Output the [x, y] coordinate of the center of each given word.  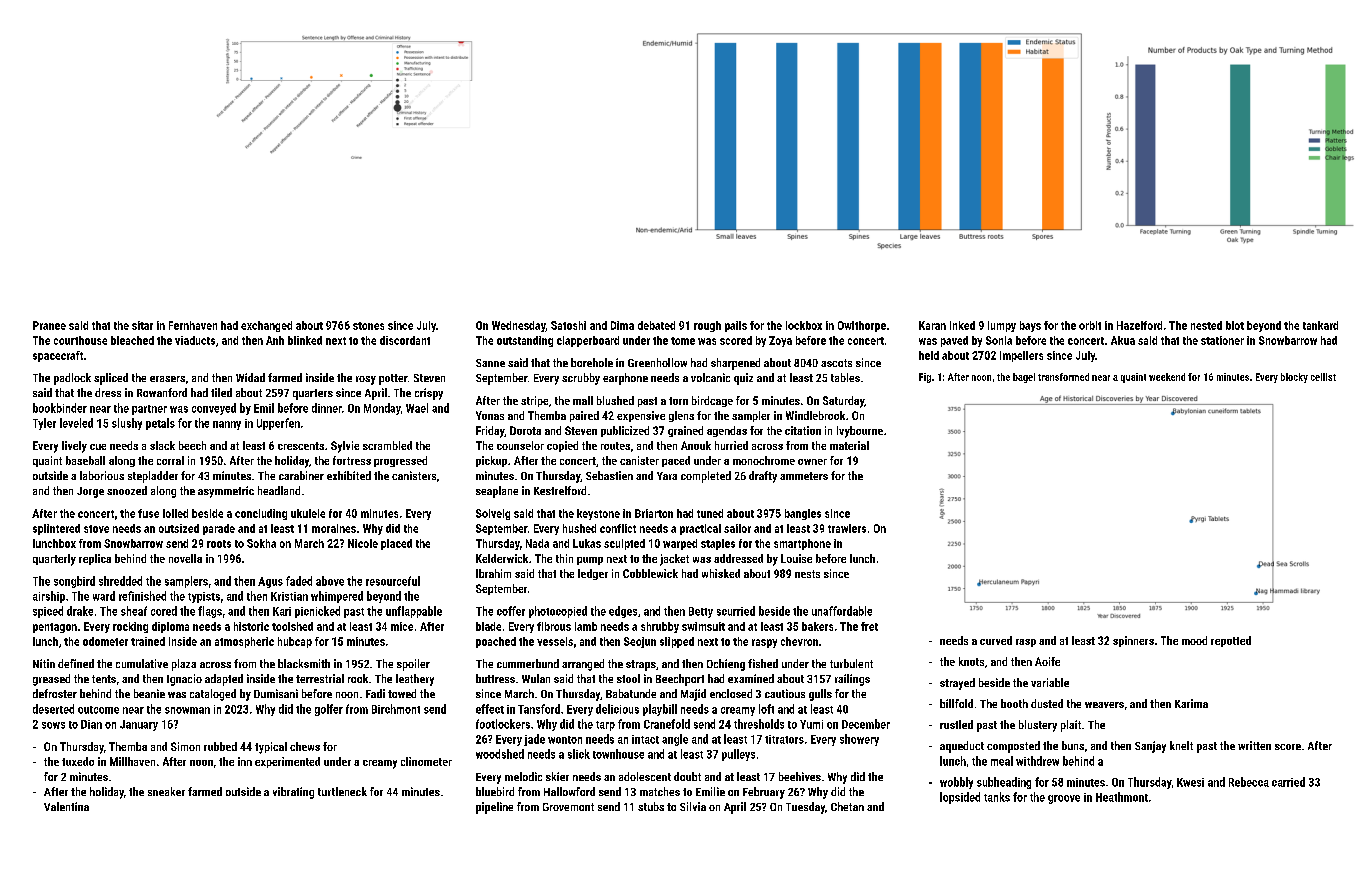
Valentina [66, 806]
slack [162, 445]
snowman [187, 710]
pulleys [738, 755]
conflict [618, 528]
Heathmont [1122, 797]
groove [1064, 799]
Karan [932, 325]
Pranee [49, 325]
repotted [1231, 641]
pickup [491, 461]
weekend [1167, 377]
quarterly [54, 560]
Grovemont [568, 807]
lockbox [804, 325]
